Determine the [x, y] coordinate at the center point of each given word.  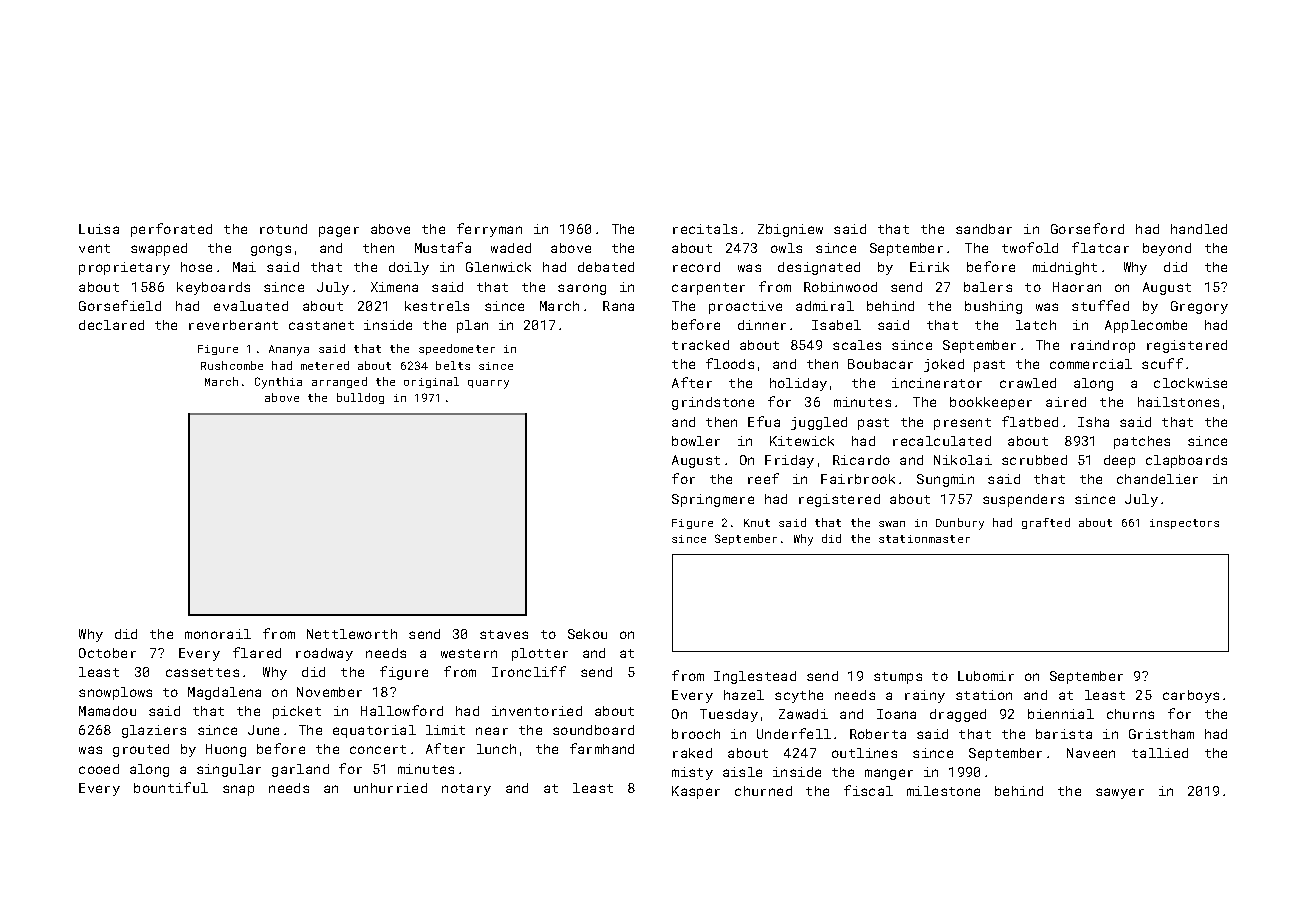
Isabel [836, 325]
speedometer [457, 349]
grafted [1046, 523]
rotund [283, 229]
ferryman [489, 230]
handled [1199, 229]
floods [730, 363]
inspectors [1184, 524]
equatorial [374, 731]
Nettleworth [352, 634]
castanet [321, 325]
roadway [324, 654]
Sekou [587, 634]
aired [1066, 402]
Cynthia [278, 383]
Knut [757, 523]
